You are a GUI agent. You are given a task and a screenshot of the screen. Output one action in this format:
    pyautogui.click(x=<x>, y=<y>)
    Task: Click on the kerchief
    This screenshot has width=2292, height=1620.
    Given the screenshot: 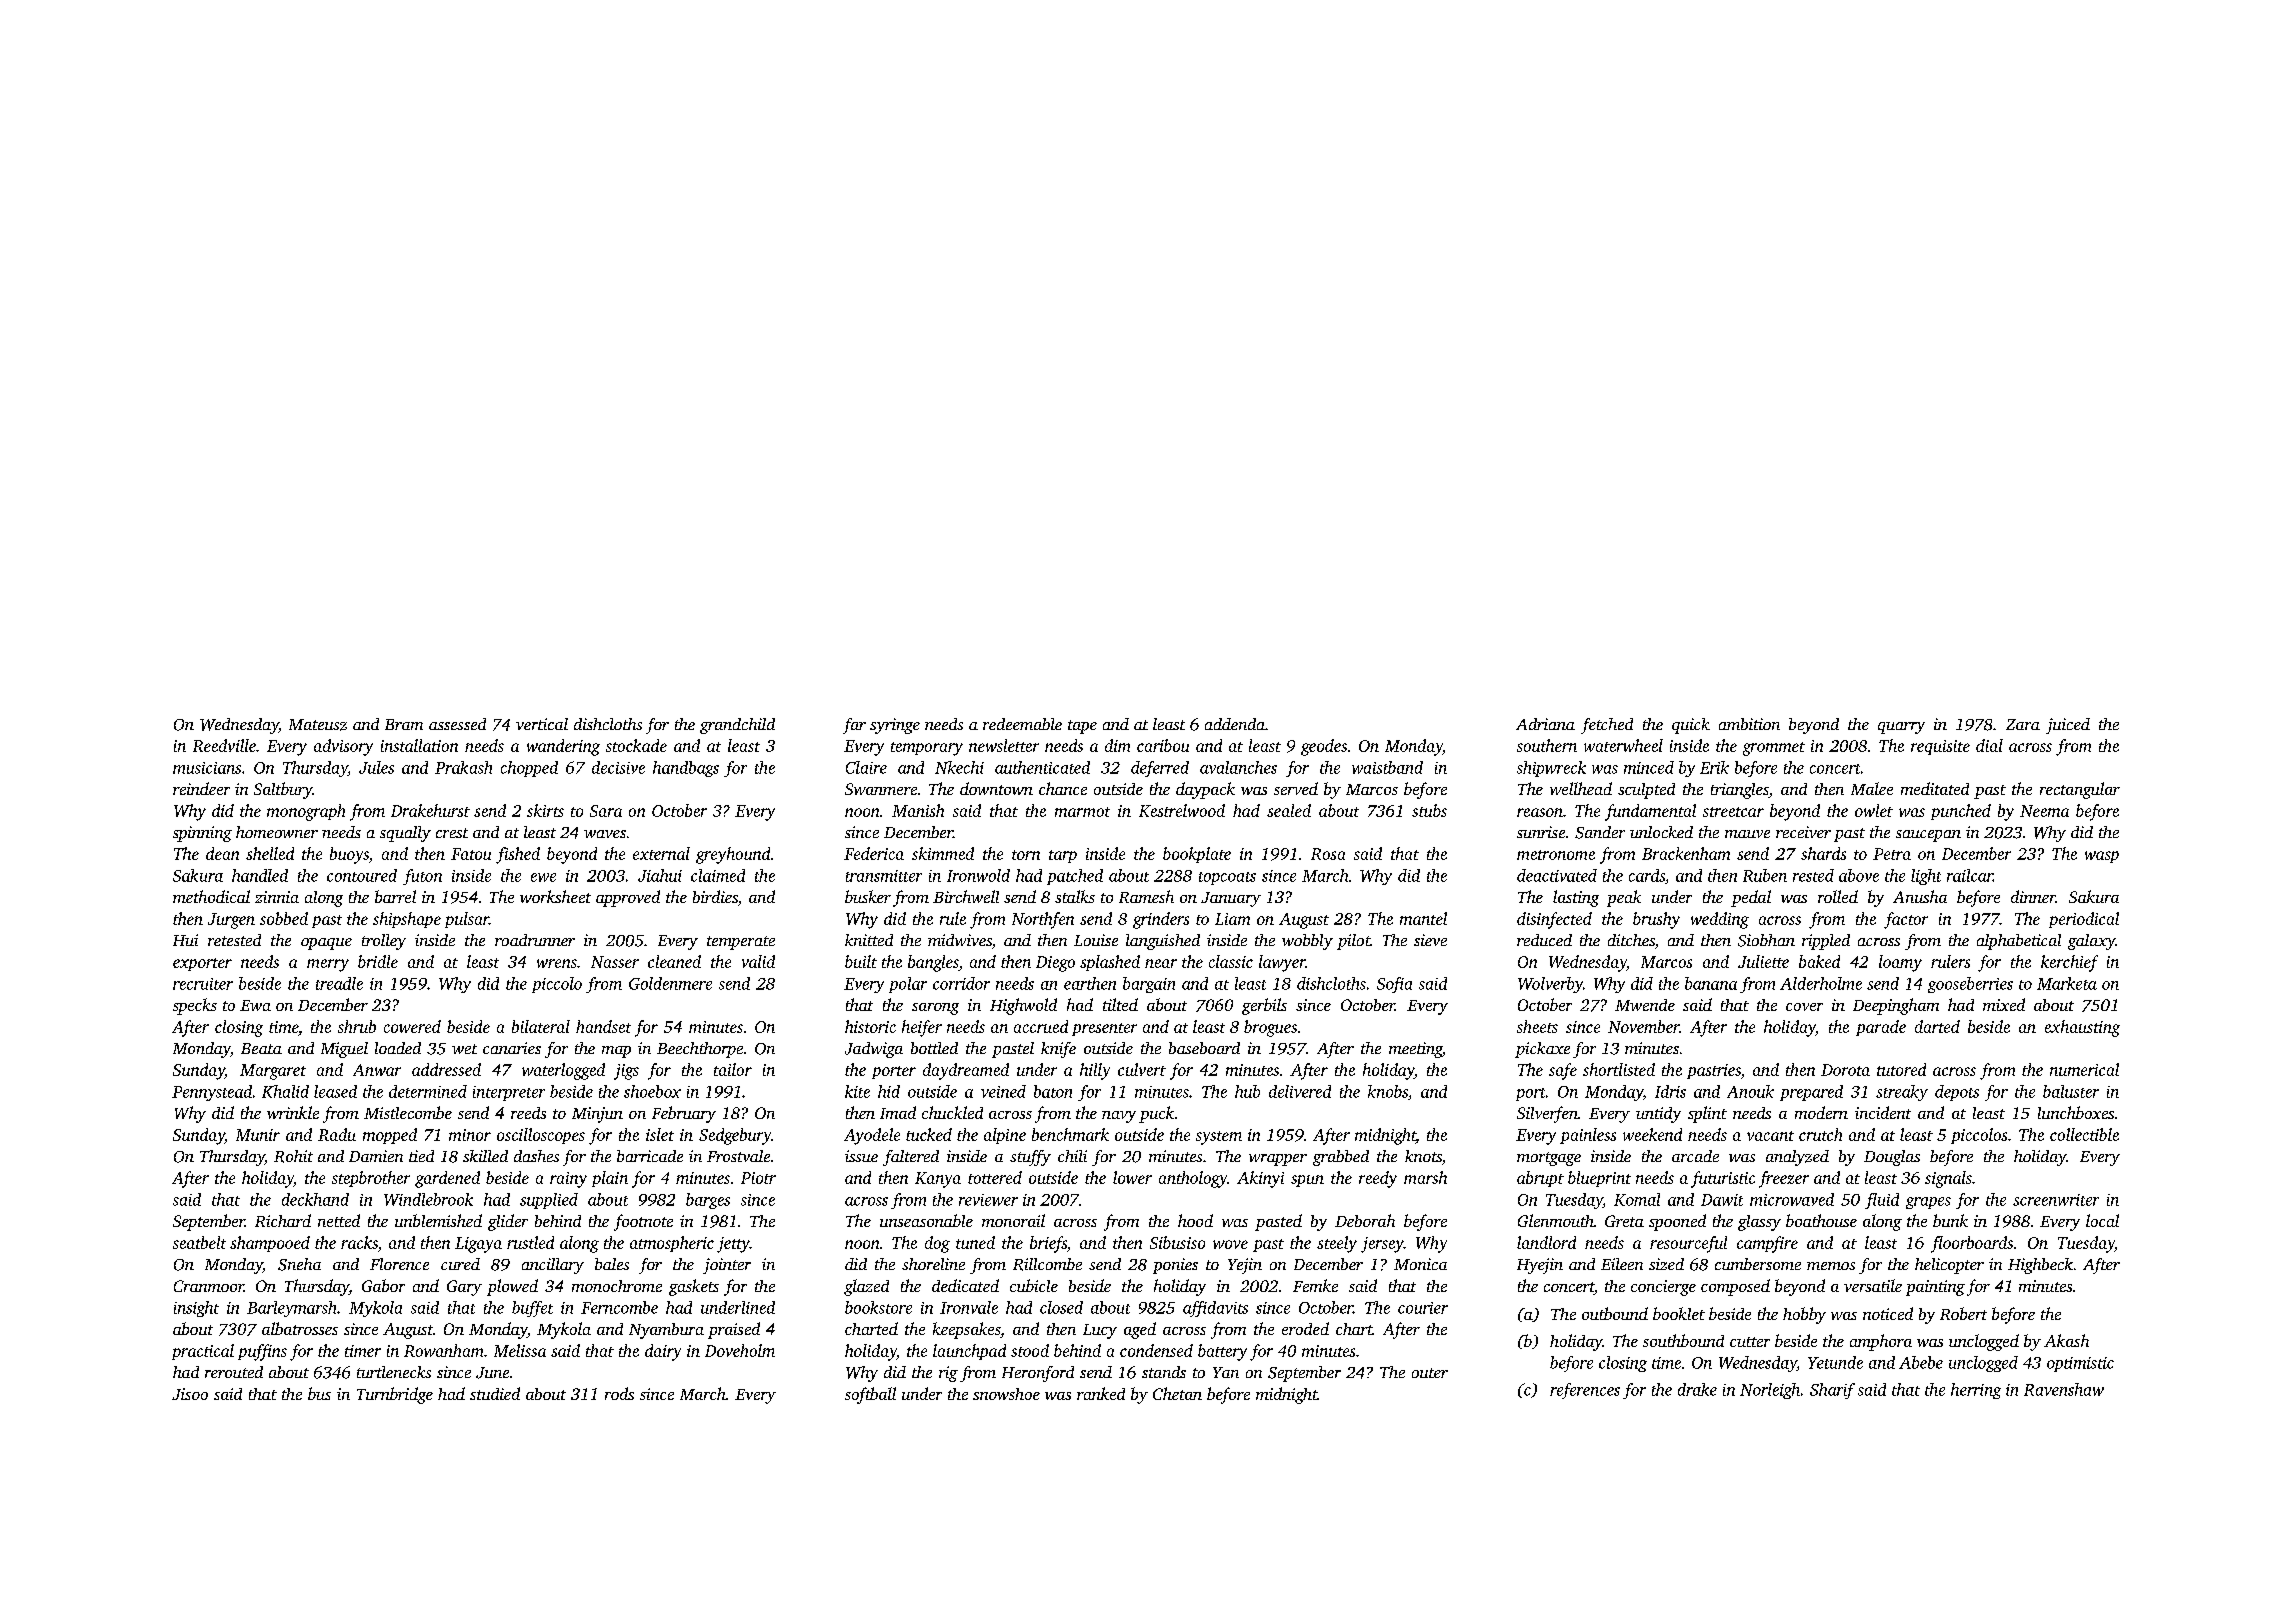 What is the action you would take?
    pyautogui.click(x=2069, y=963)
